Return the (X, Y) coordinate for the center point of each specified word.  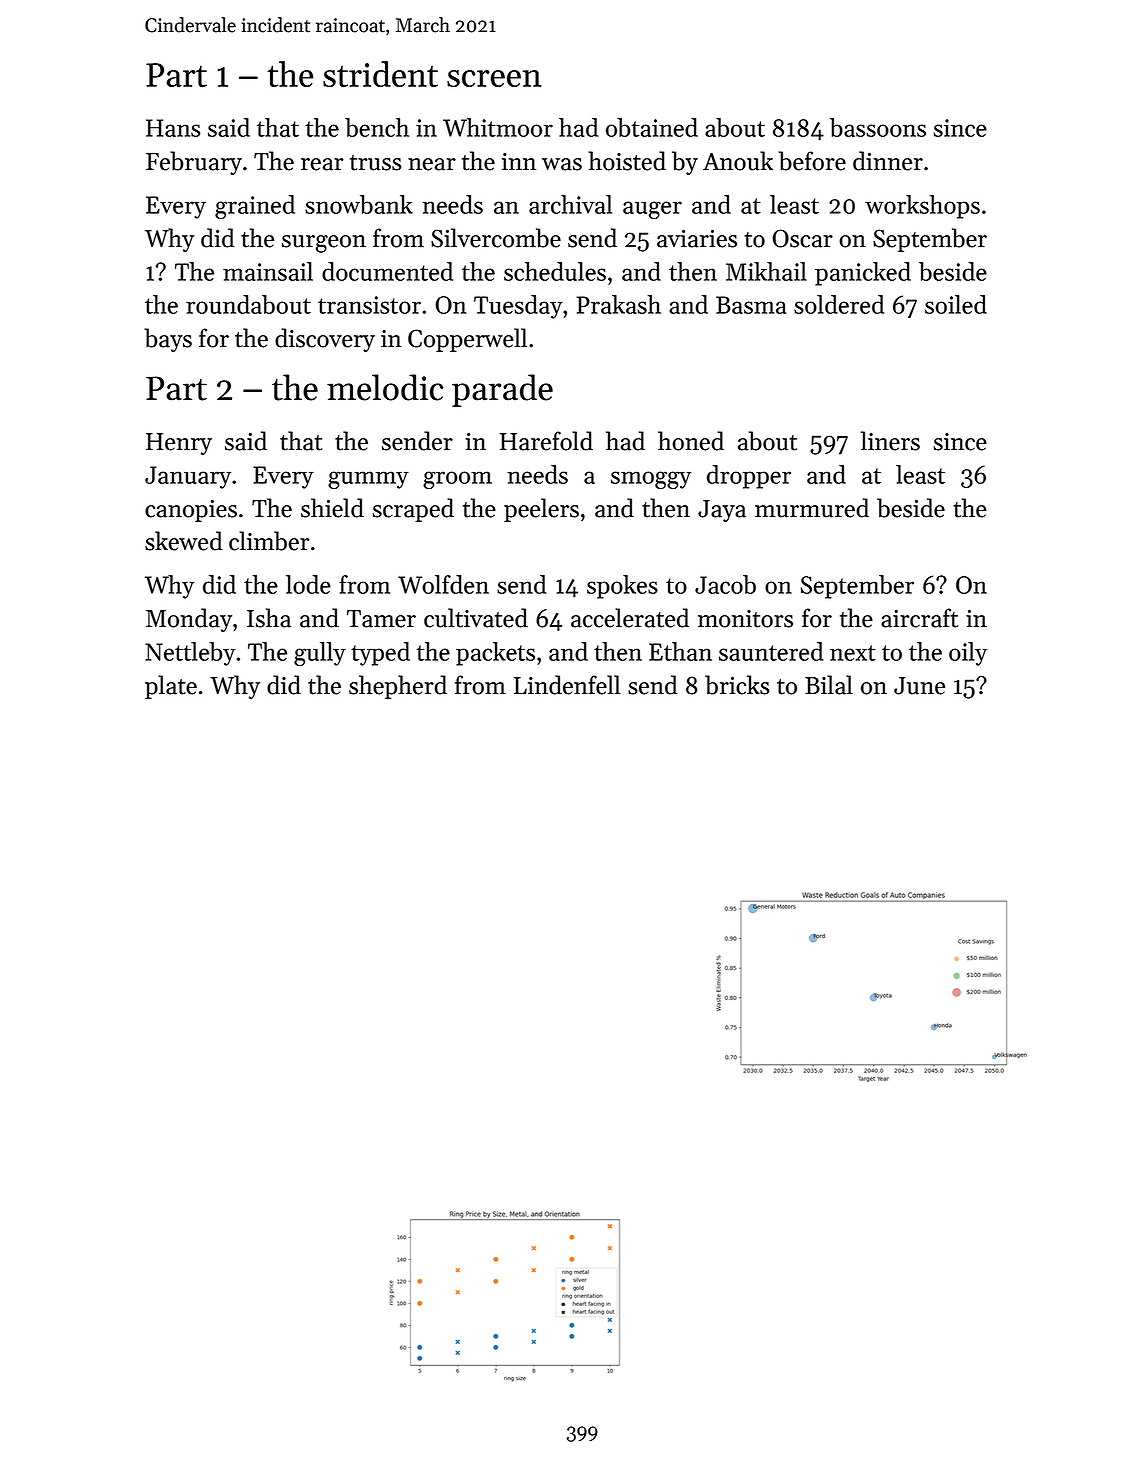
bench (377, 127)
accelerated (630, 618)
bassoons (877, 127)
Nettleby (190, 654)
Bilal (829, 685)
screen (494, 78)
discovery (325, 340)
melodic (385, 387)
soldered (839, 304)
